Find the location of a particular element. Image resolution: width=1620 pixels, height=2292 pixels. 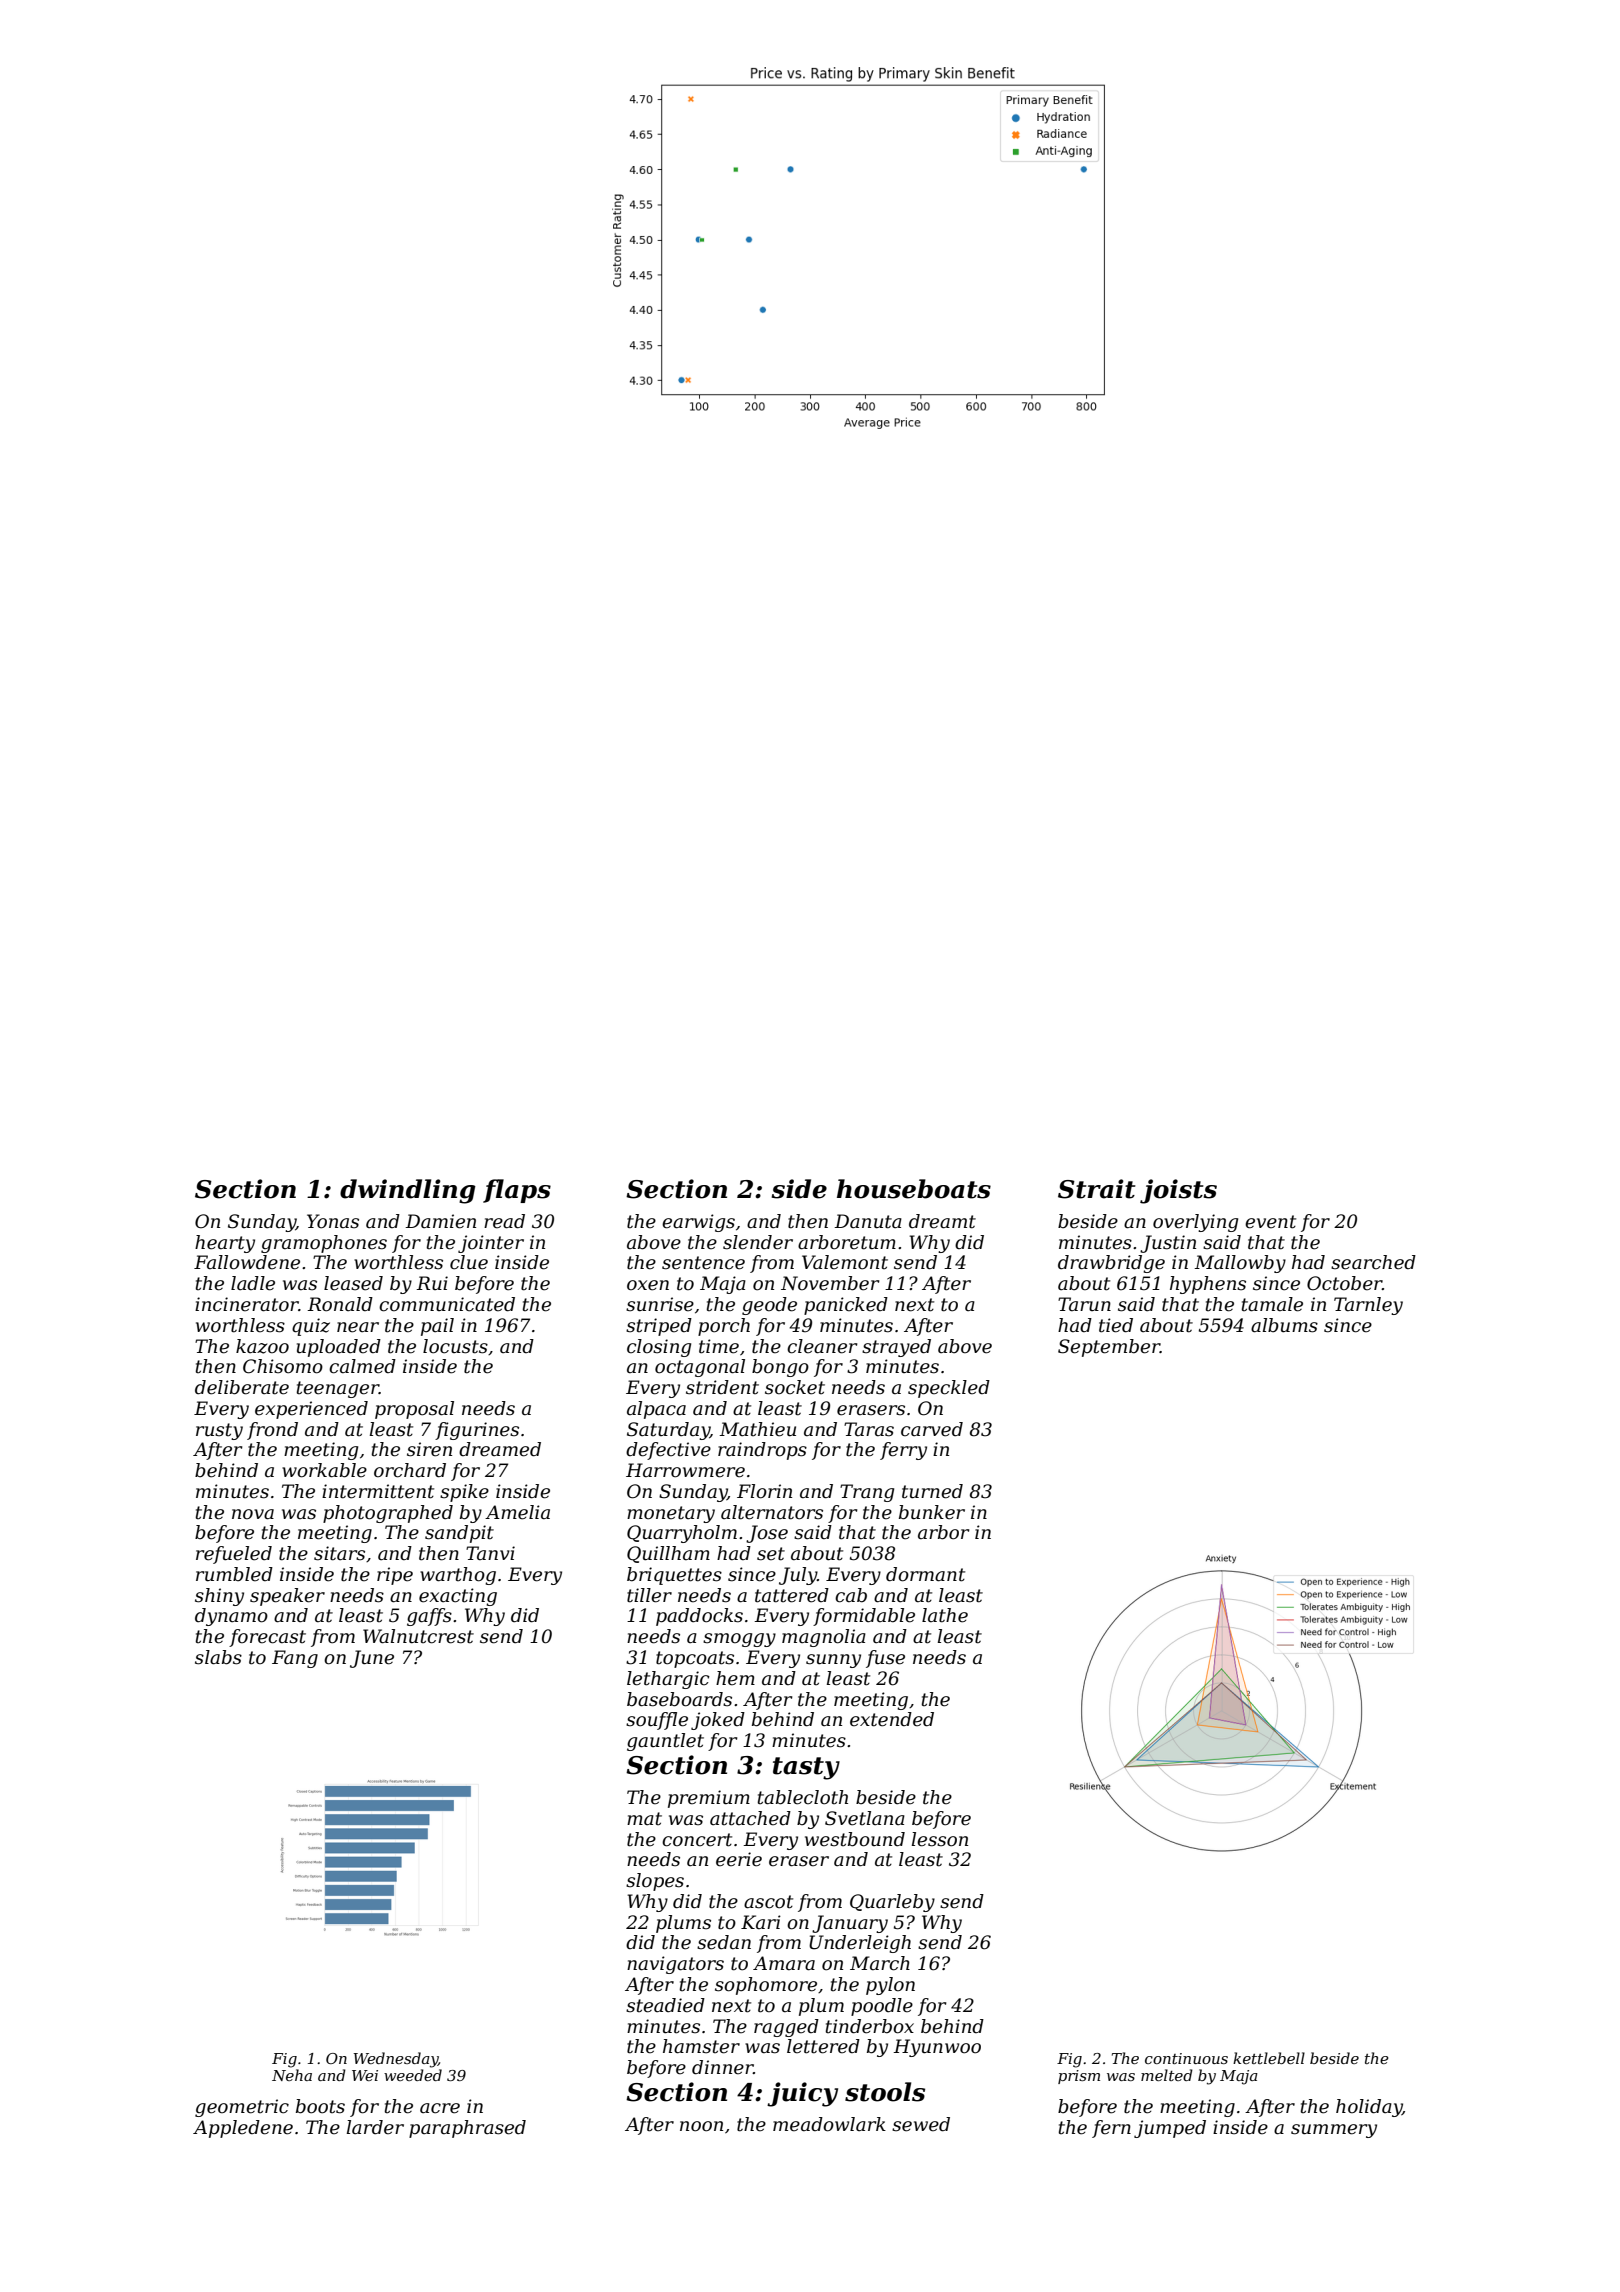

tied is located at coordinates (1116, 1325).
